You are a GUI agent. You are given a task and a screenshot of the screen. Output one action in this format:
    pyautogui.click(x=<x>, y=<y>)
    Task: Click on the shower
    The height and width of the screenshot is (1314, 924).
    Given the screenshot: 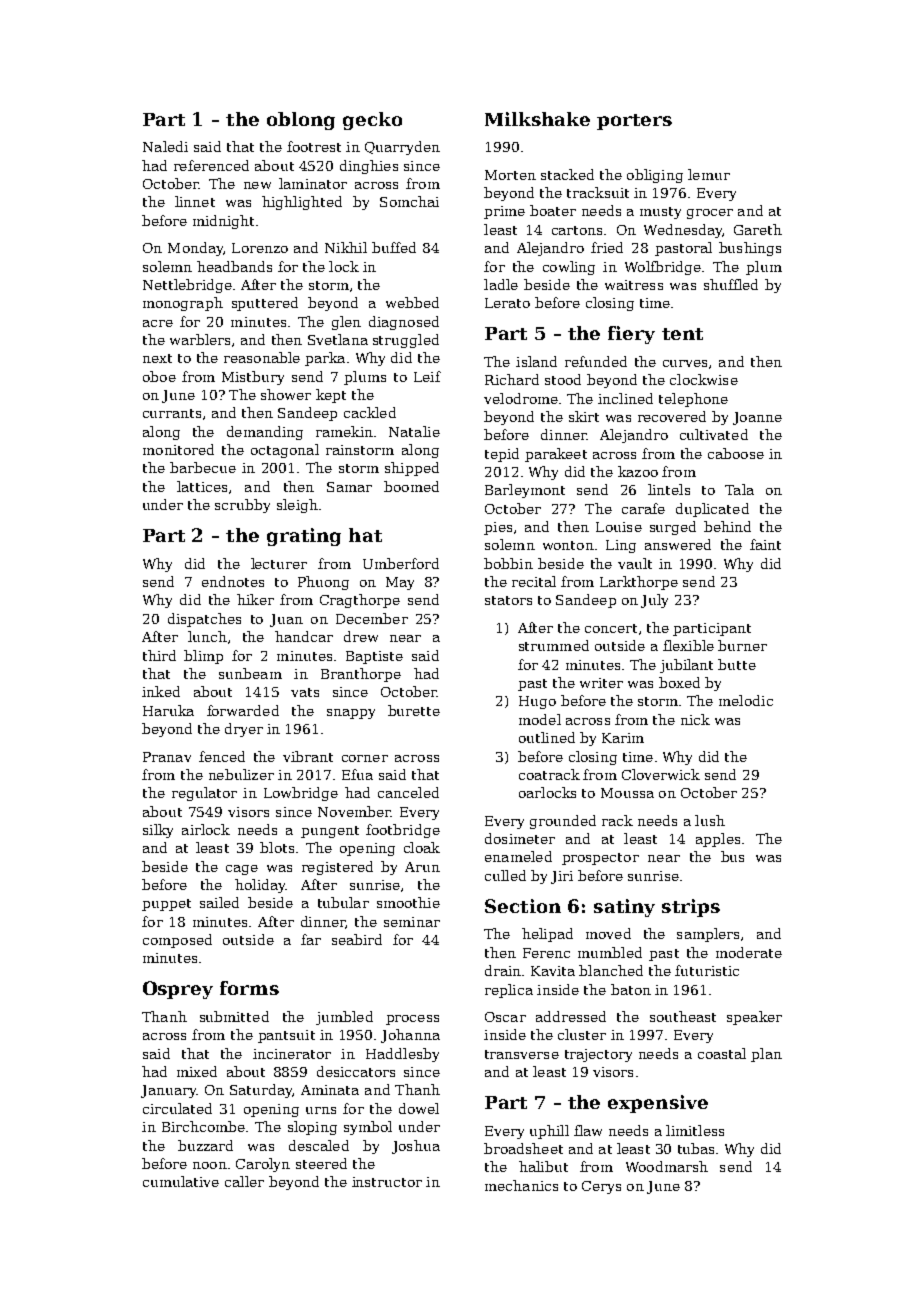 What is the action you would take?
    pyautogui.click(x=286, y=394)
